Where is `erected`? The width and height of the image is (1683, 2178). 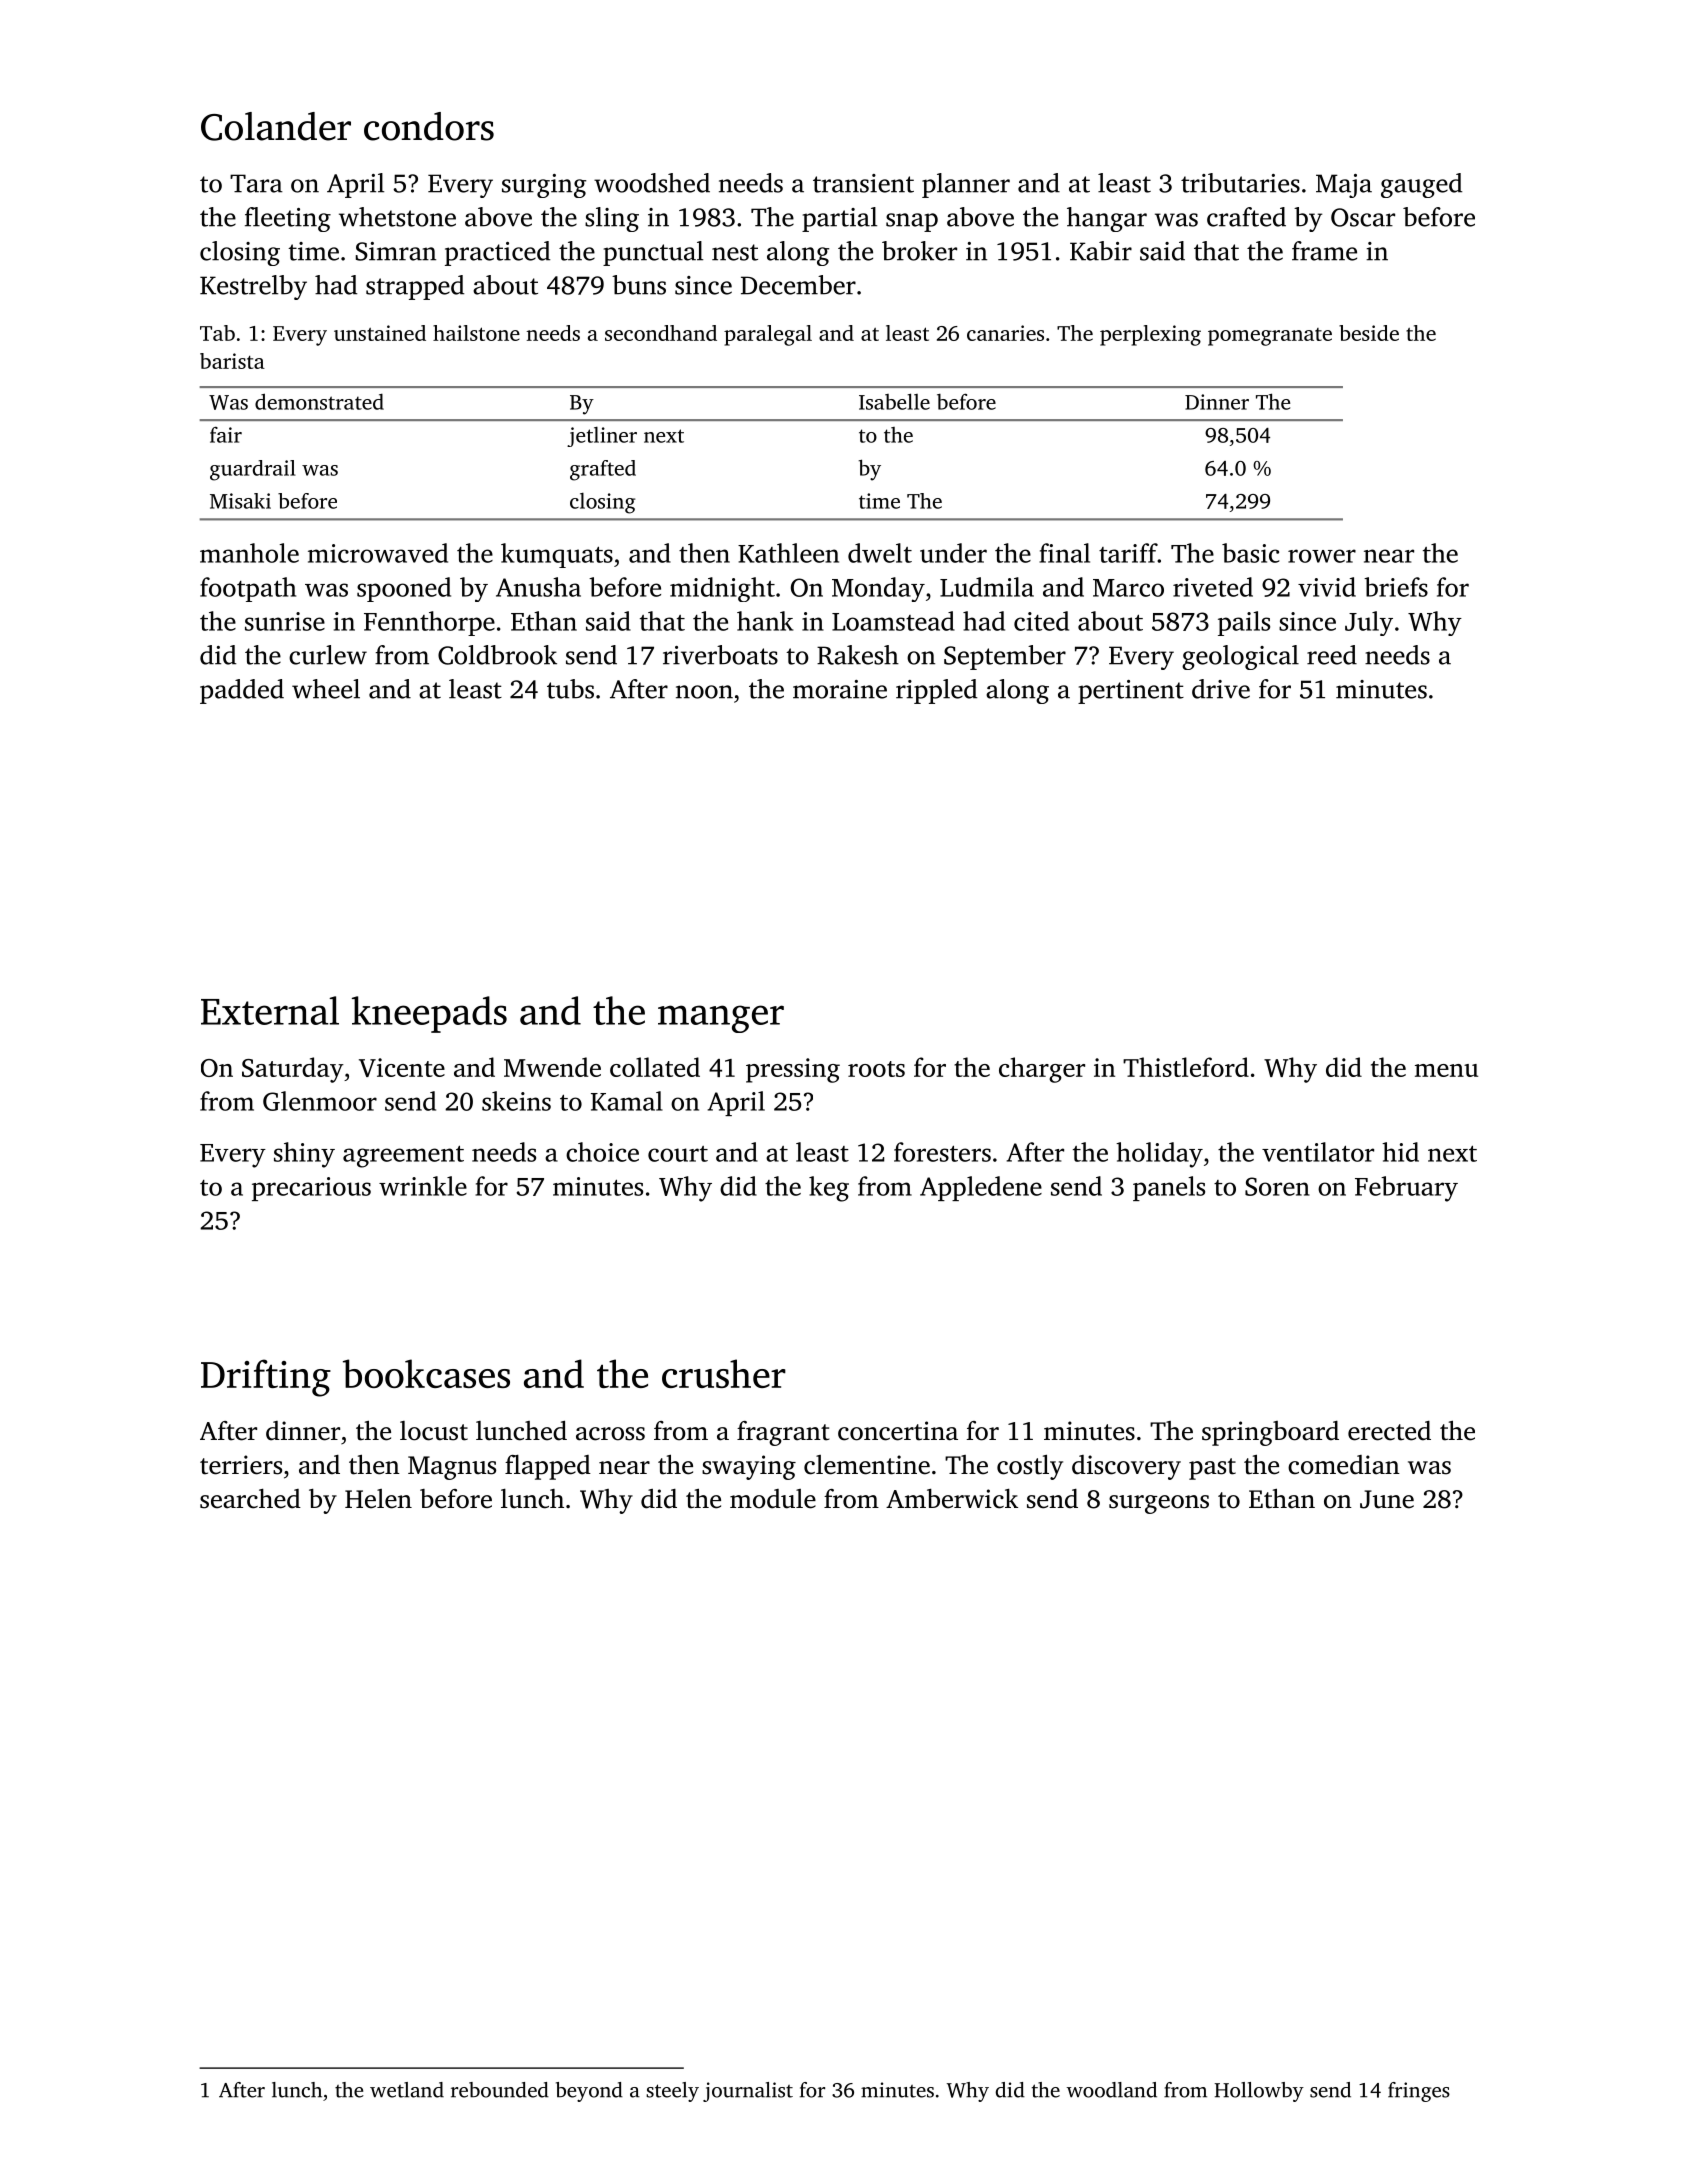
erected is located at coordinates (1389, 1431).
